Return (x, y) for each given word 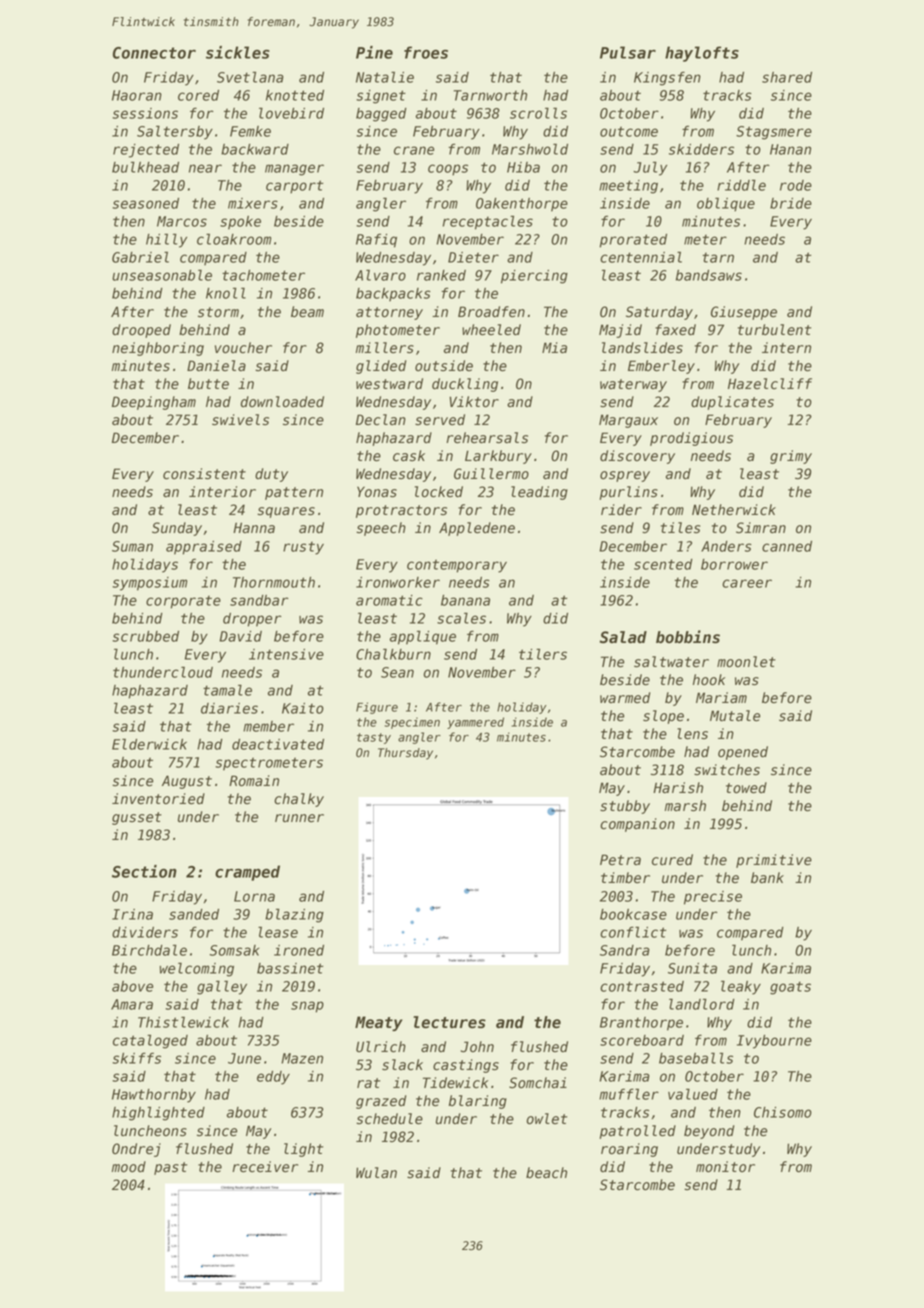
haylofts (702, 54)
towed (746, 788)
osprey (625, 476)
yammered (475, 723)
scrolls (538, 113)
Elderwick (149, 744)
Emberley (661, 367)
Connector (154, 53)
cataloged (150, 1041)
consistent (204, 474)
